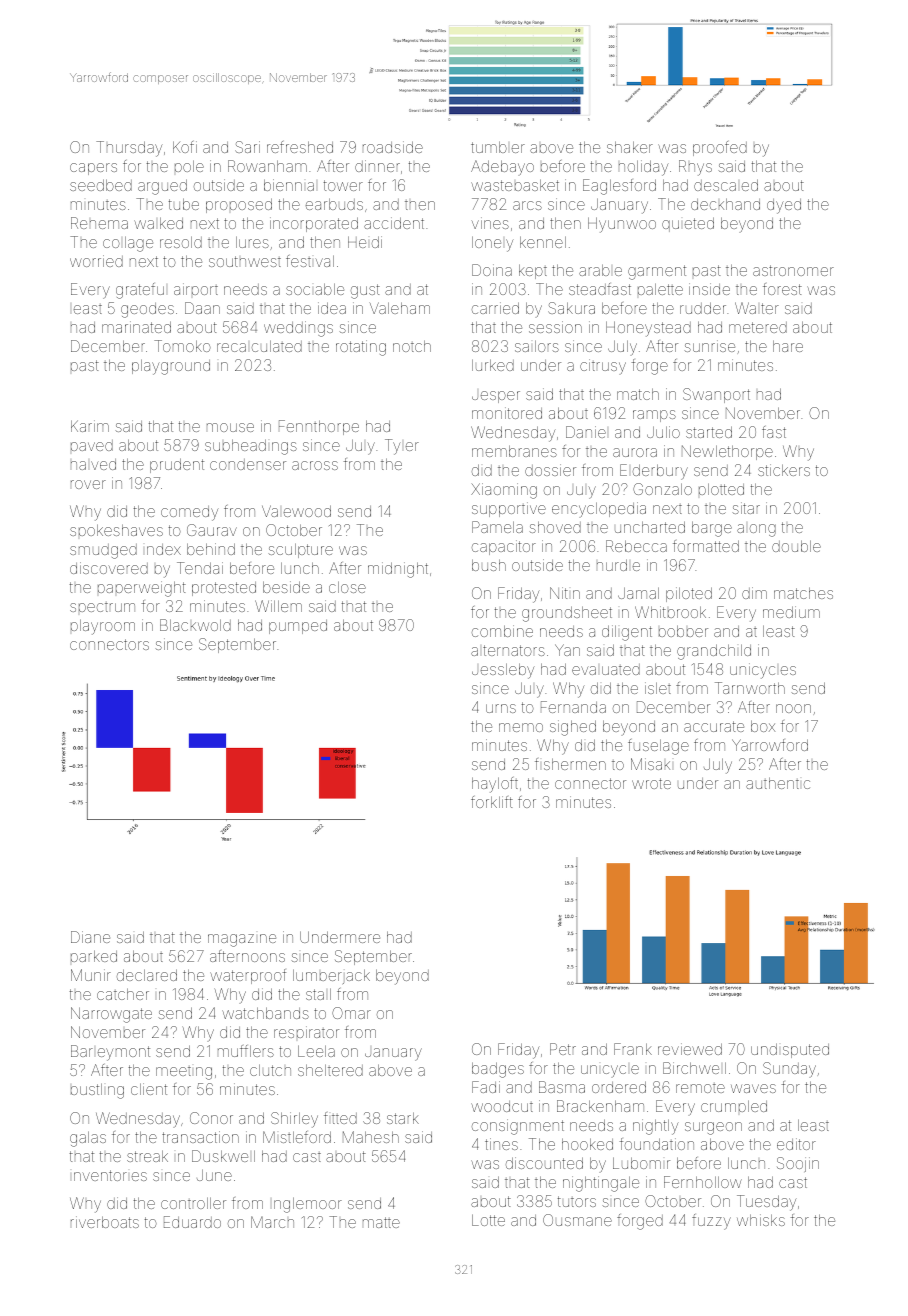 This document has height=1316, width=908. What do you see at coordinates (315, 289) in the document?
I see `sociable` at bounding box center [315, 289].
